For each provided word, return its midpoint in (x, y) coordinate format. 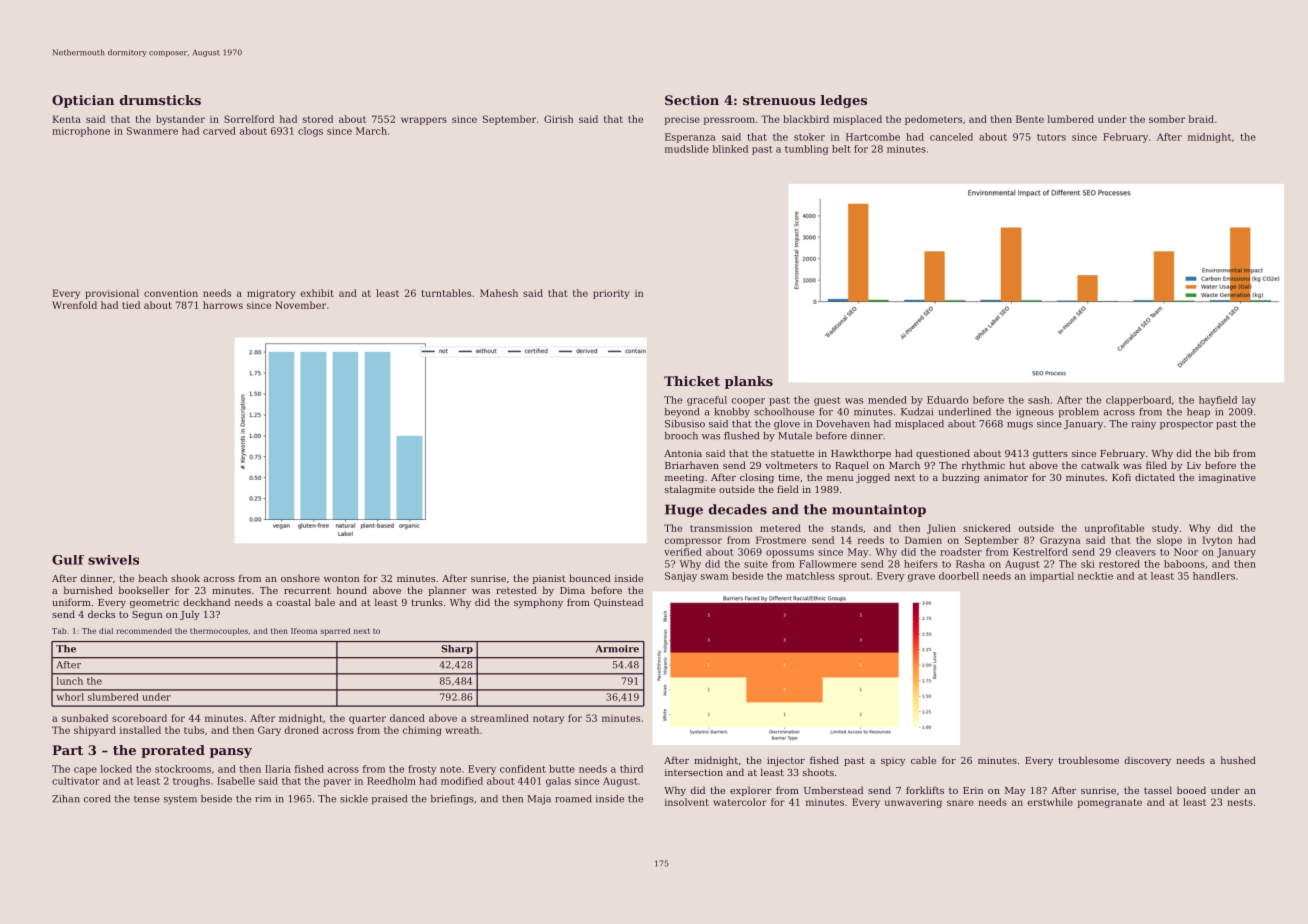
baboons (1184, 564)
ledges (844, 101)
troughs (191, 782)
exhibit (317, 293)
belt (841, 149)
